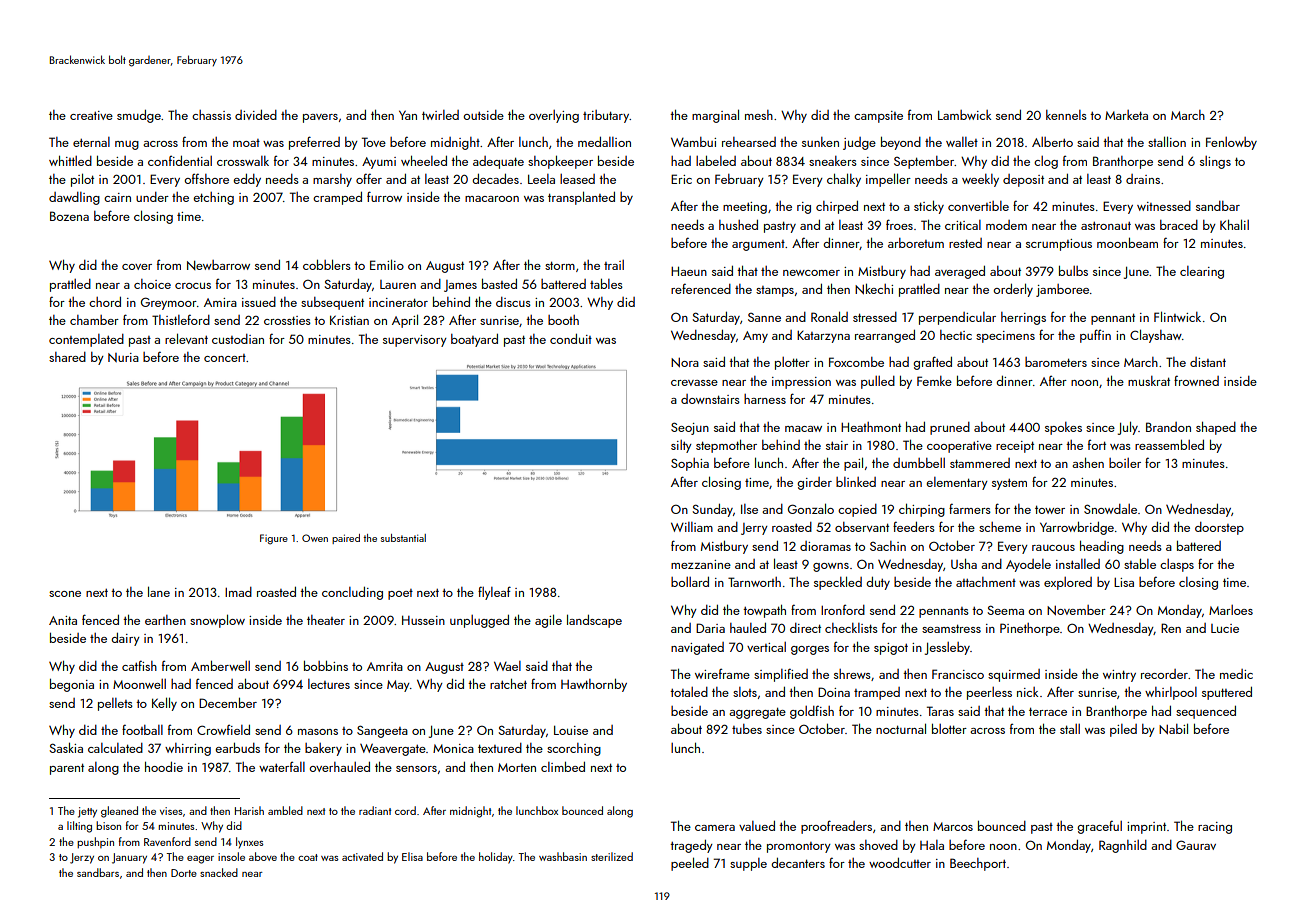 The image size is (1308, 924). What do you see at coordinates (315, 538) in the screenshot?
I see `Owen` at bounding box center [315, 538].
